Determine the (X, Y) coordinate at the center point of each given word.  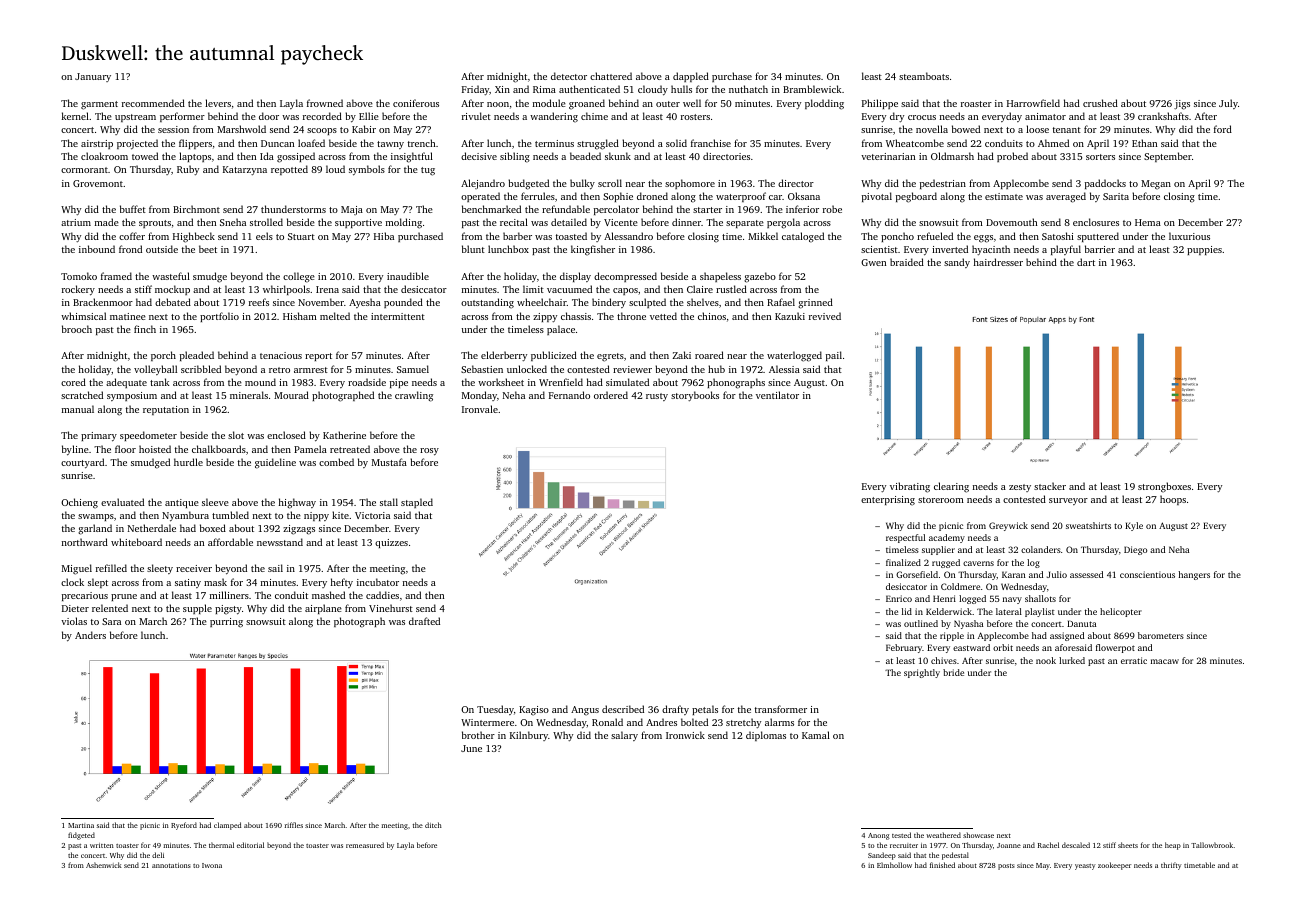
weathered (943, 835)
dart (1086, 262)
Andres (661, 722)
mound (260, 382)
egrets (610, 357)
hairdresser (998, 262)
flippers (195, 144)
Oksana (804, 196)
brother (478, 735)
